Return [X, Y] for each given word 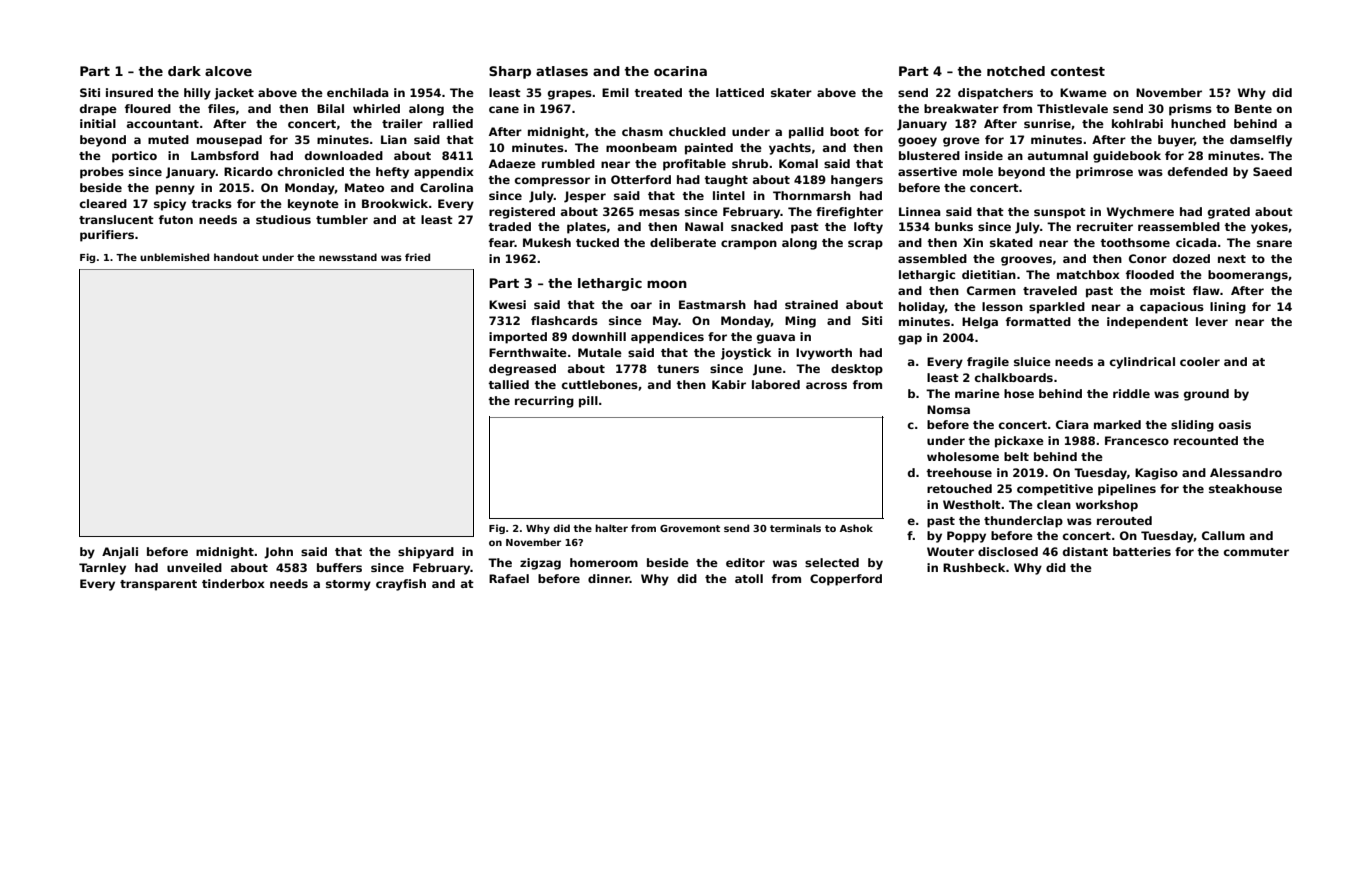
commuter [1256, 552]
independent [1147, 323]
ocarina [680, 71]
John [278, 553]
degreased [522, 370]
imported [518, 338]
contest [1078, 71]
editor [745, 562]
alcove [228, 71]
